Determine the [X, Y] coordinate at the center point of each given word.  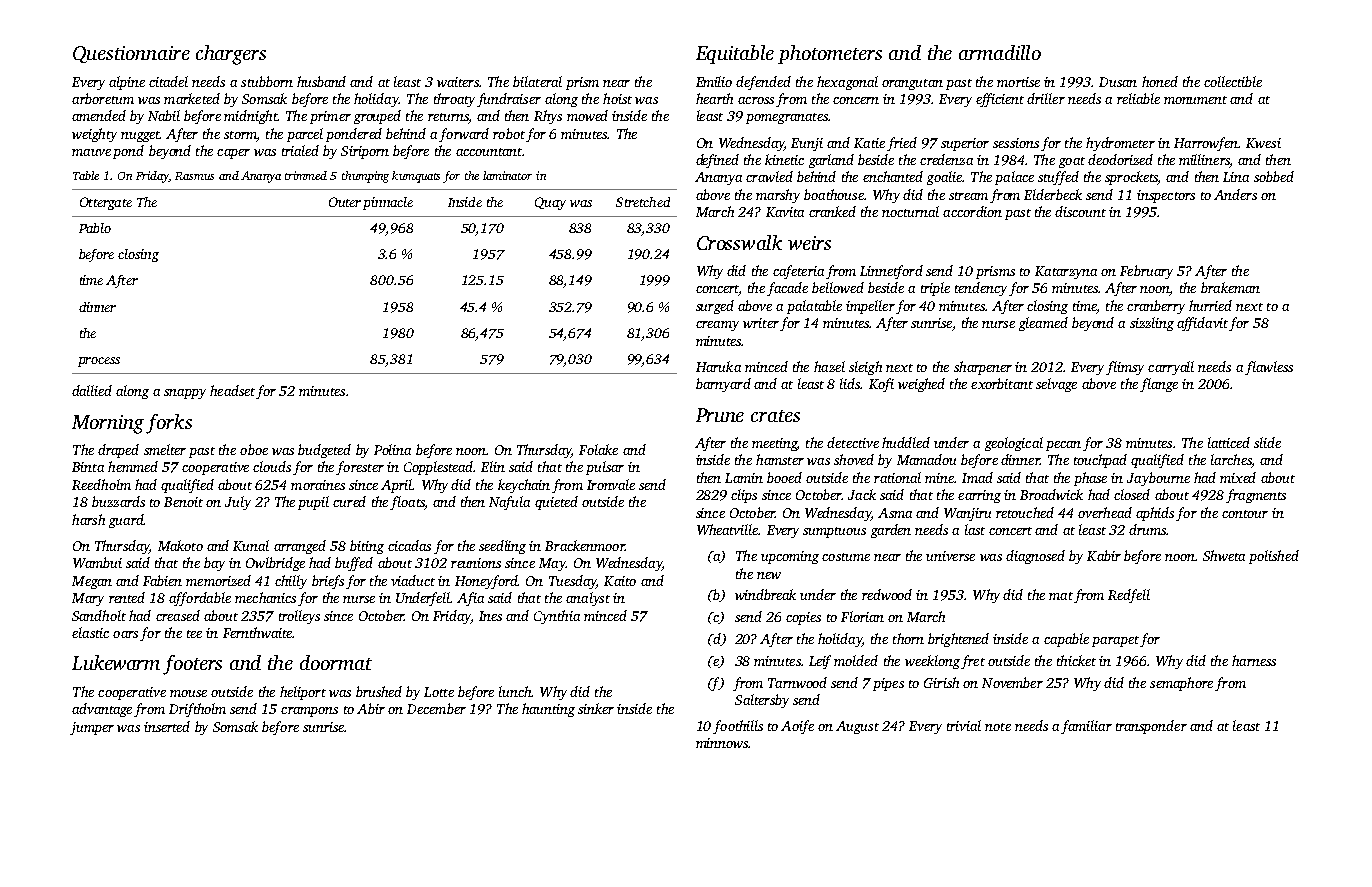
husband [321, 81]
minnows [722, 743]
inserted [167, 726]
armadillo [1000, 52]
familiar [1086, 727]
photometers [830, 54]
